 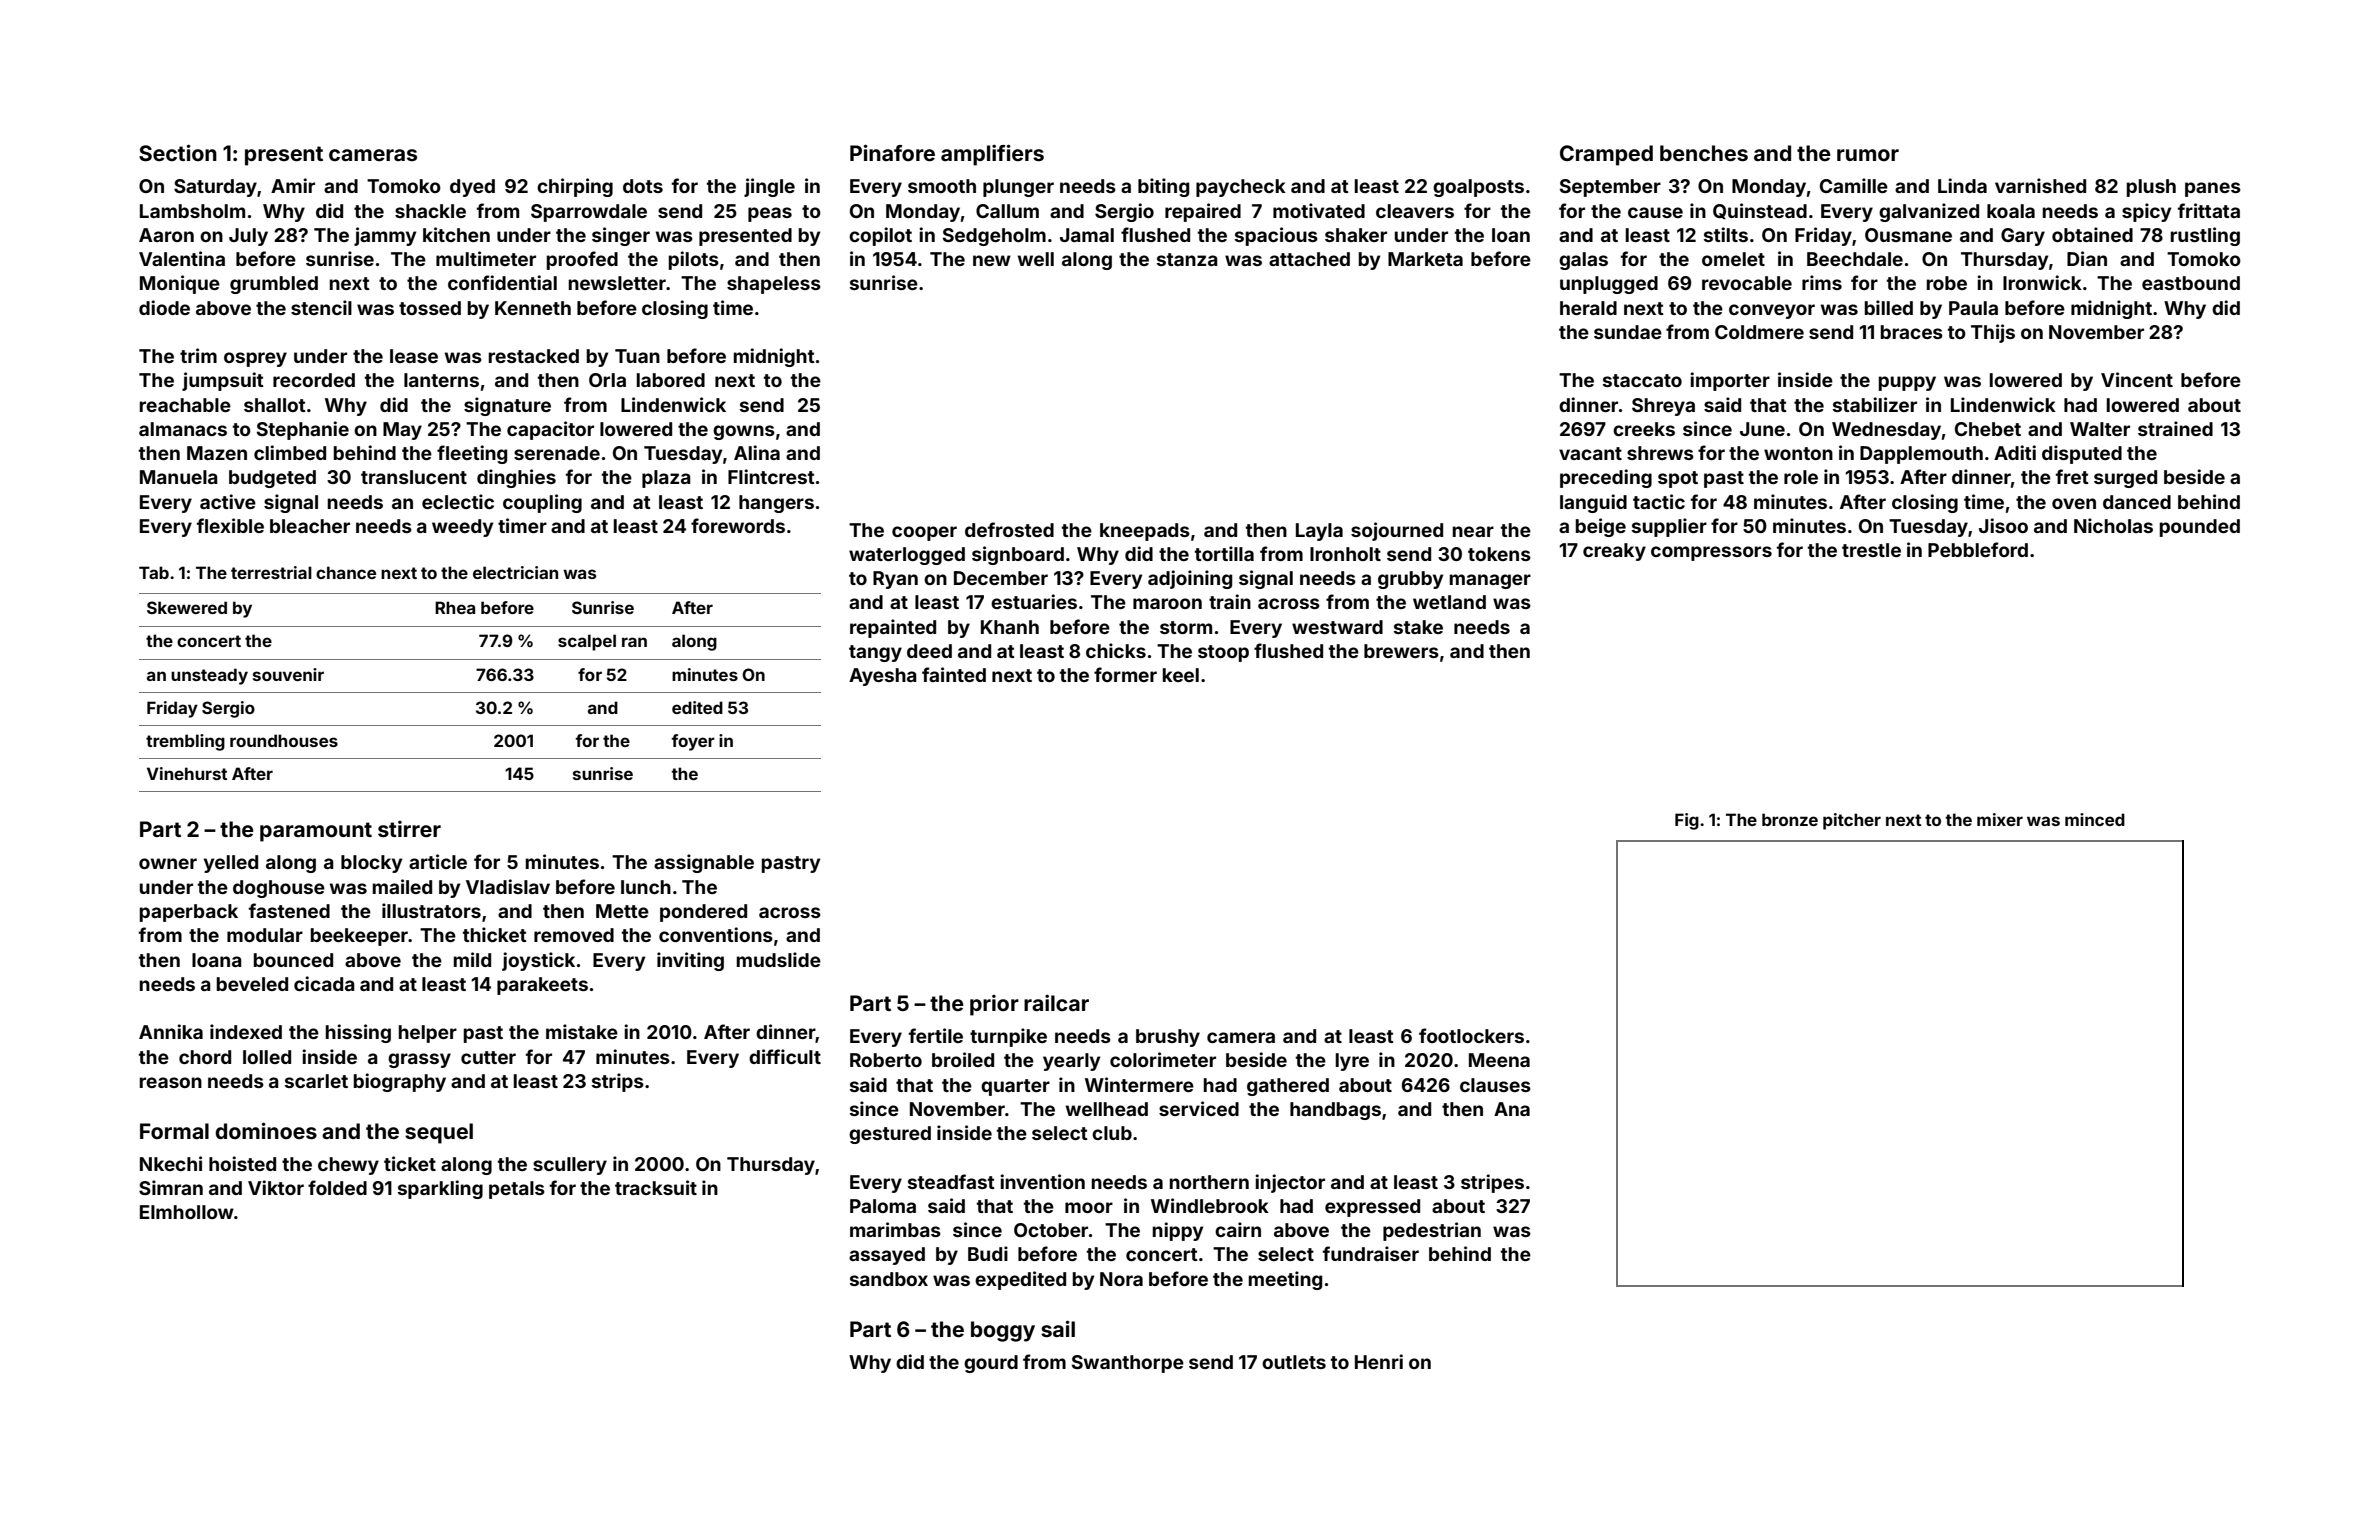 I want to click on paramount, so click(x=316, y=832).
